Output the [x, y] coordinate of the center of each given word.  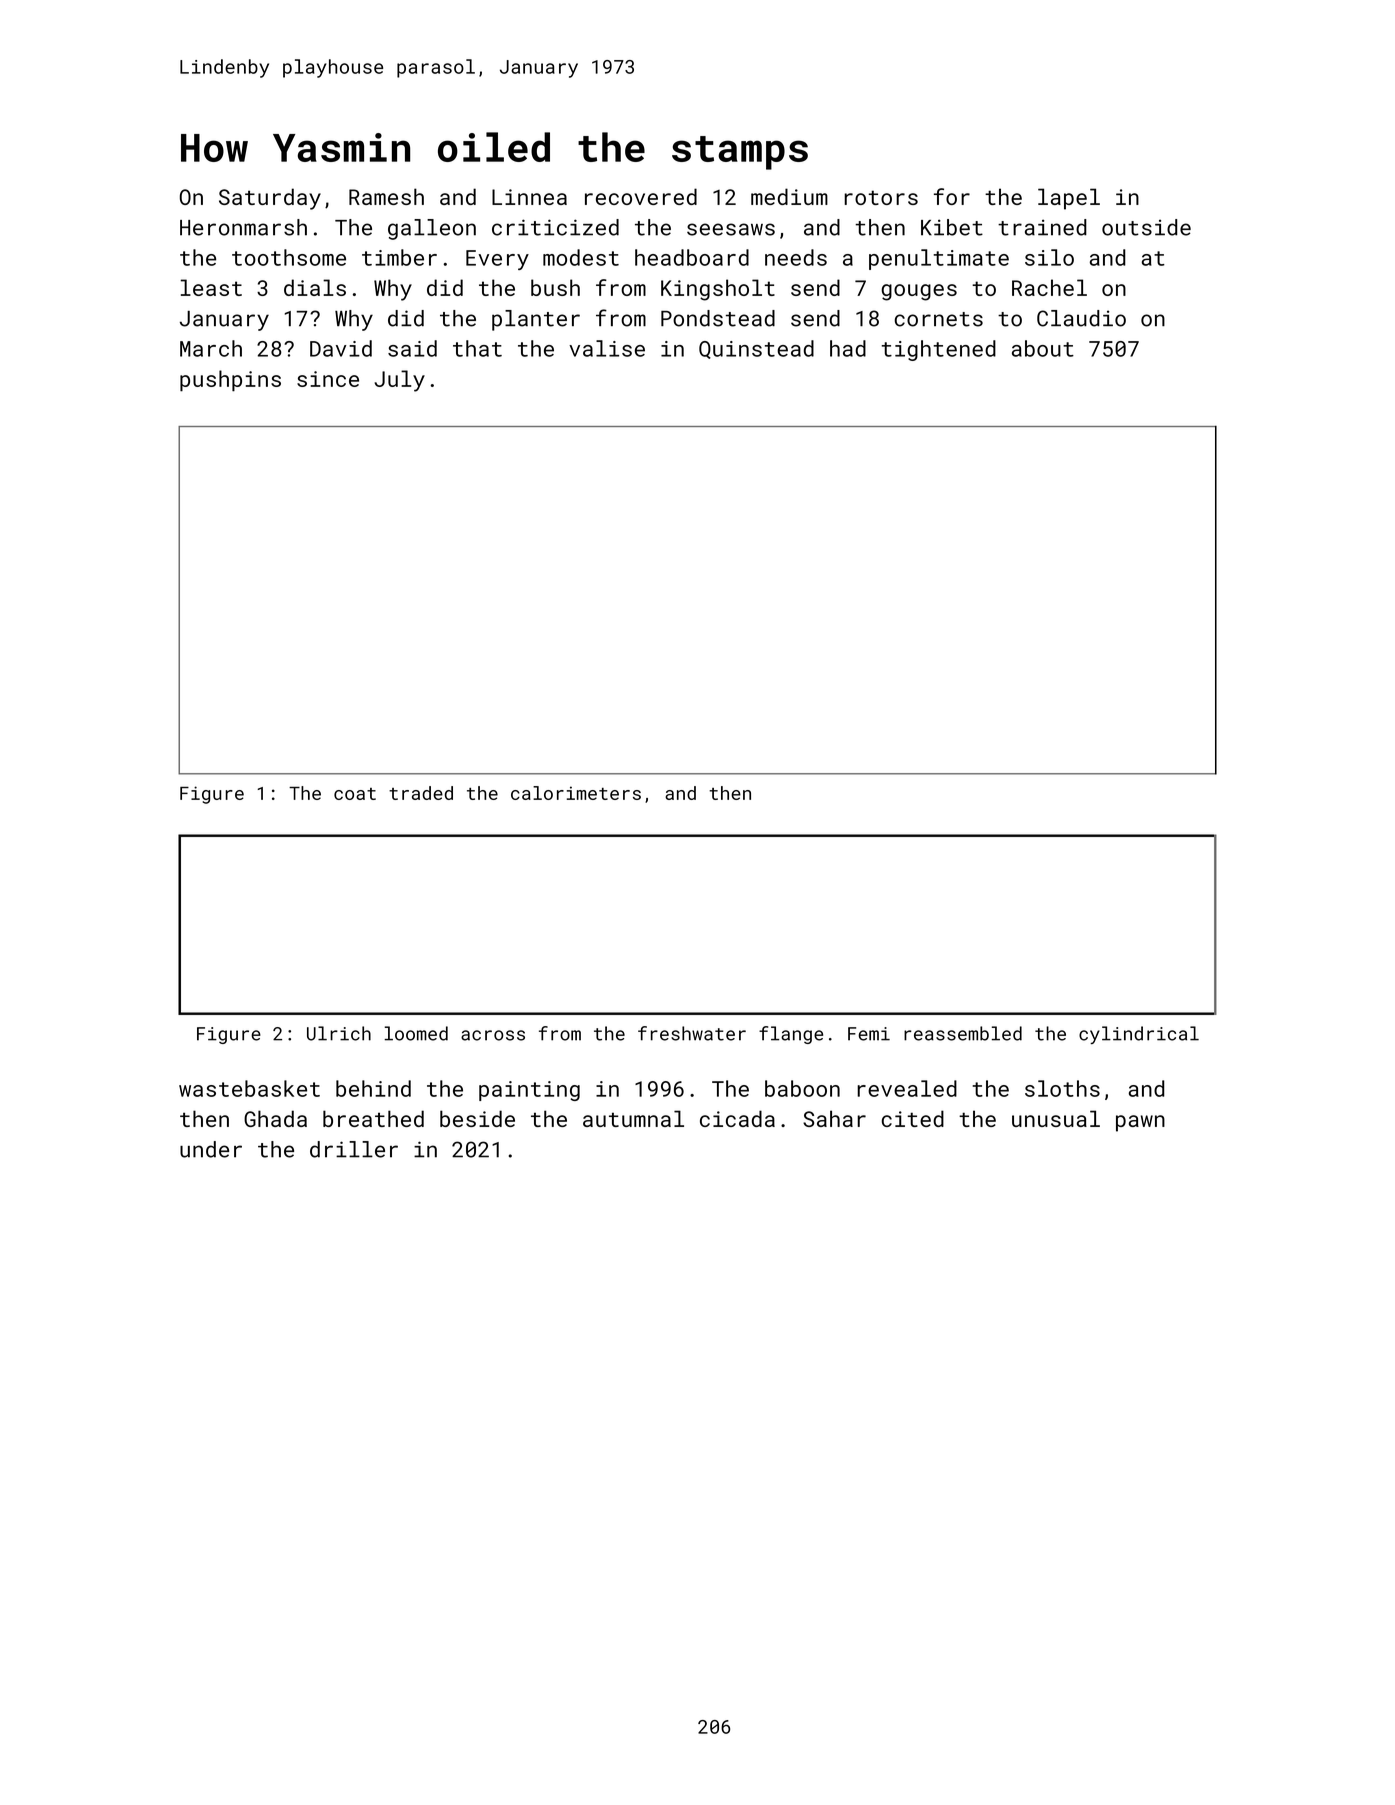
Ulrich [339, 1033]
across [493, 1035]
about [1043, 348]
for [952, 196]
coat [355, 794]
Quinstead [756, 349]
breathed [373, 1118]
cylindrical [1139, 1035]
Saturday [270, 199]
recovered [641, 196]
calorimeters [576, 793]
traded [421, 793]
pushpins [230, 381]
